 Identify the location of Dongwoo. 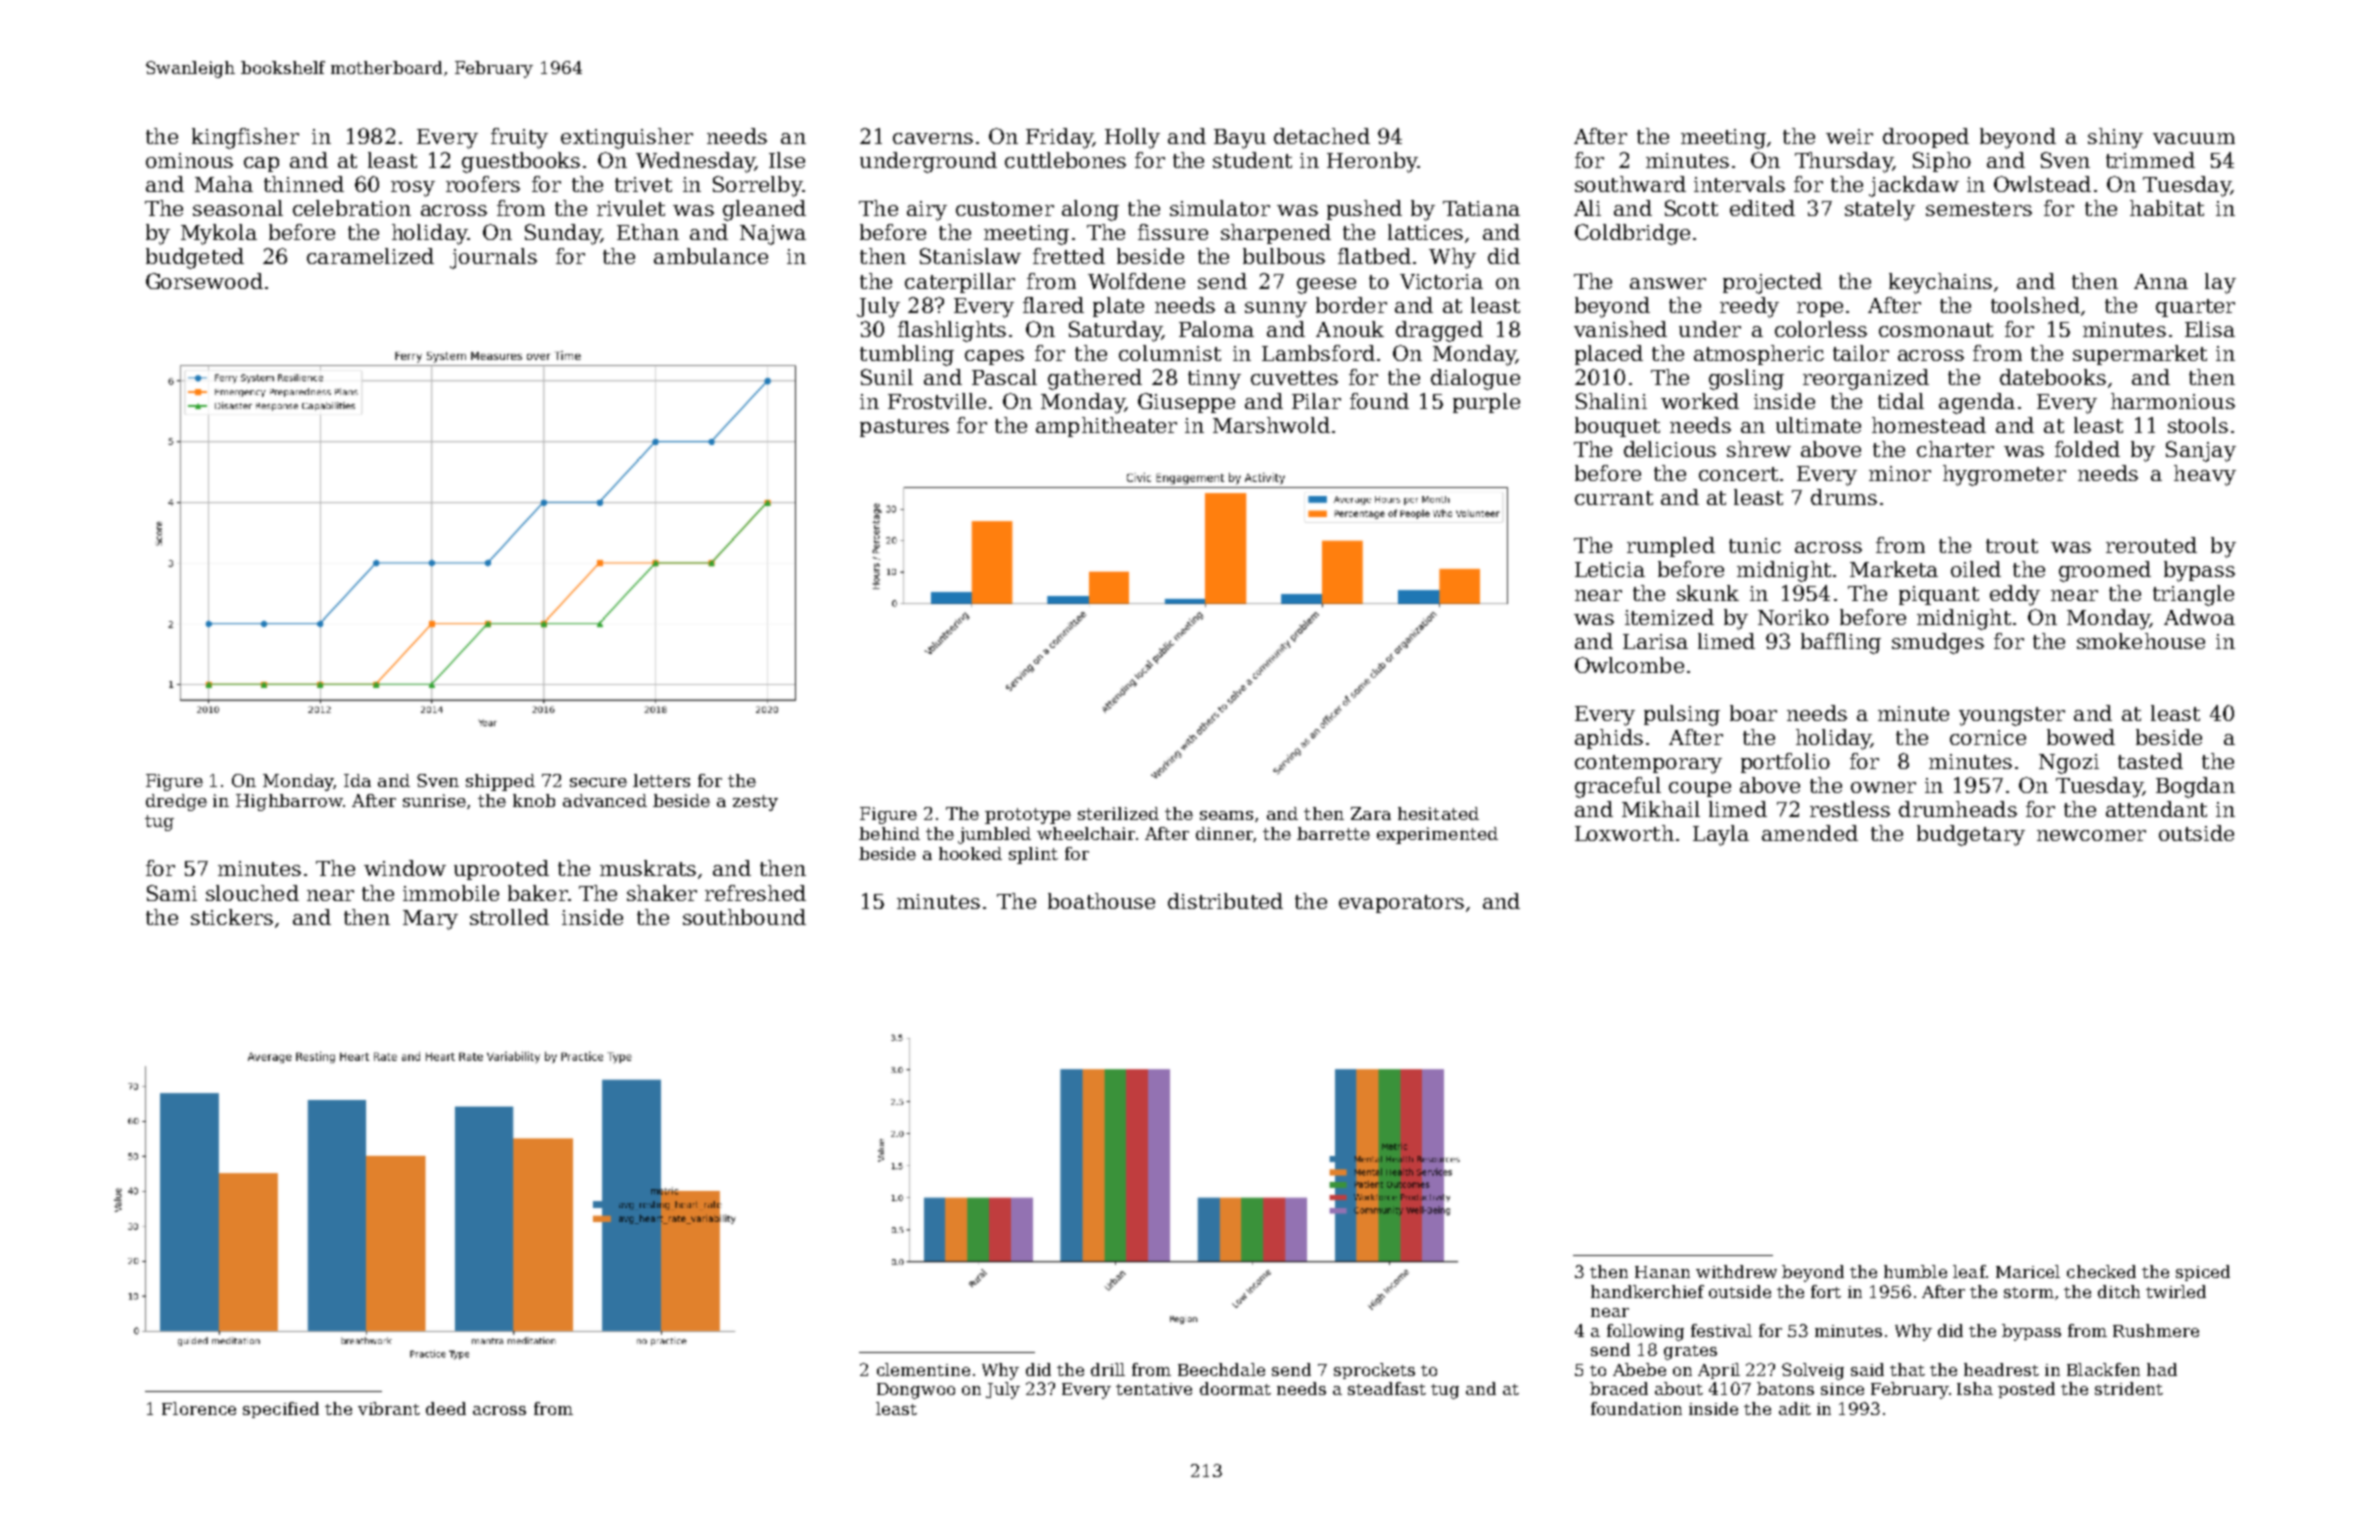
(916, 1391).
